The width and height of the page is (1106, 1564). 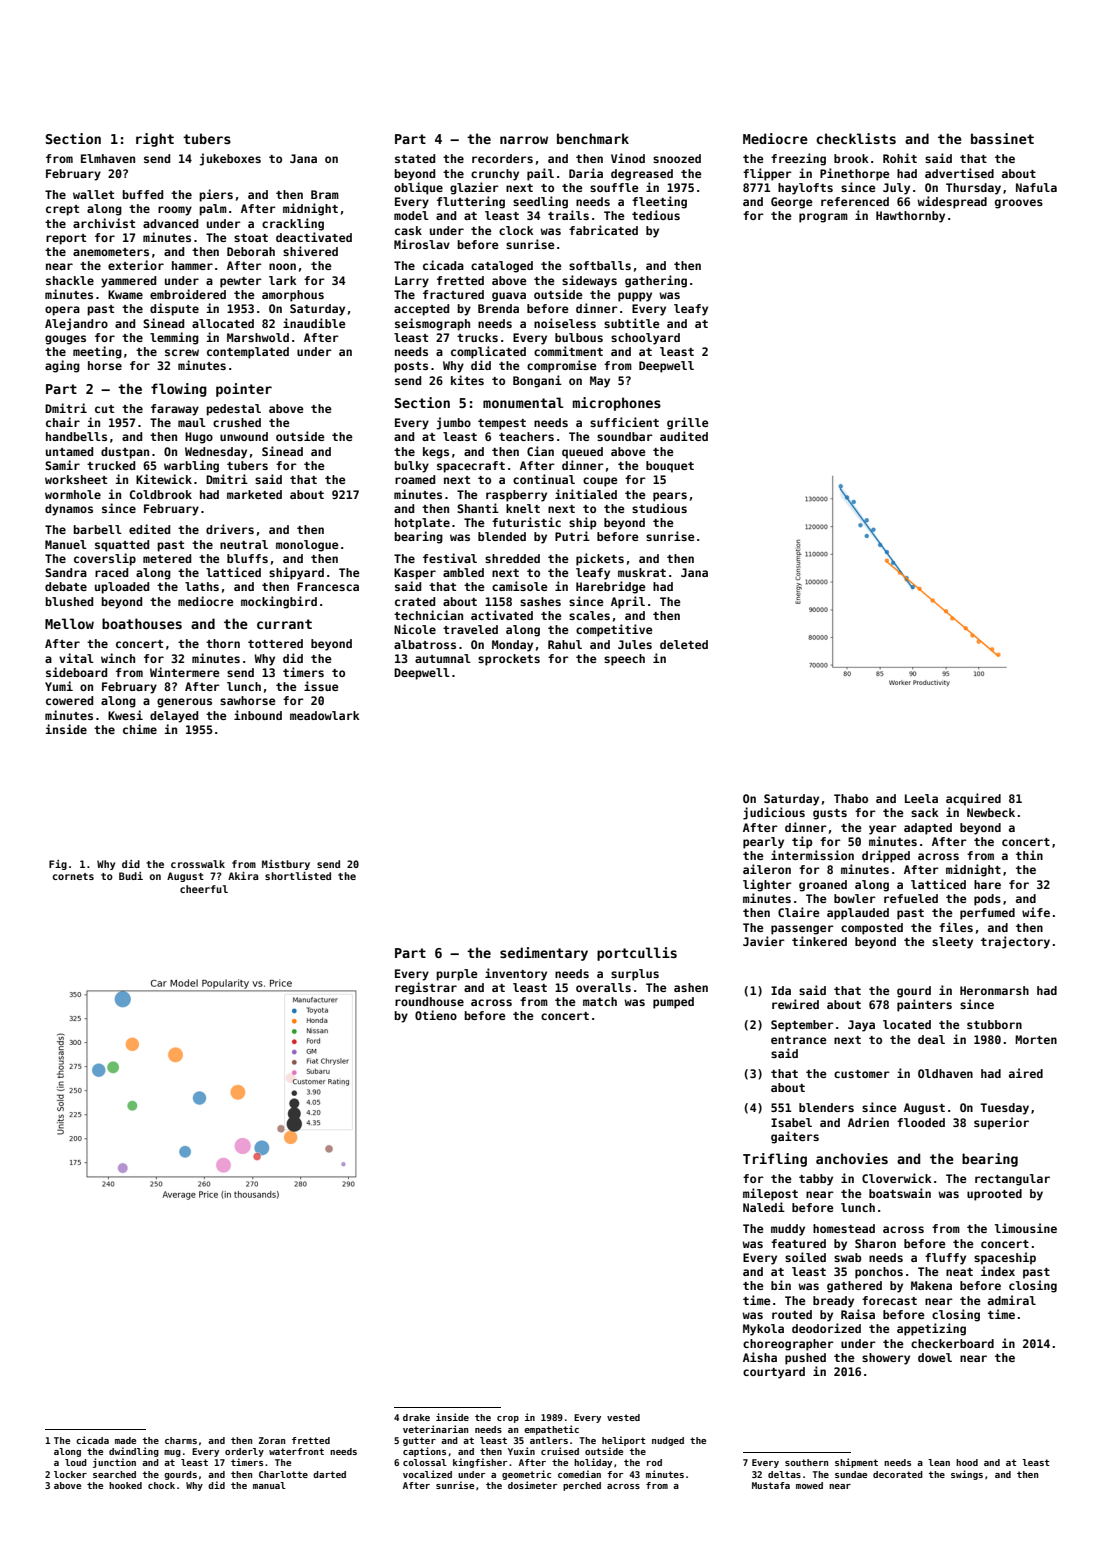 I want to click on nudged, so click(x=668, y=1441).
